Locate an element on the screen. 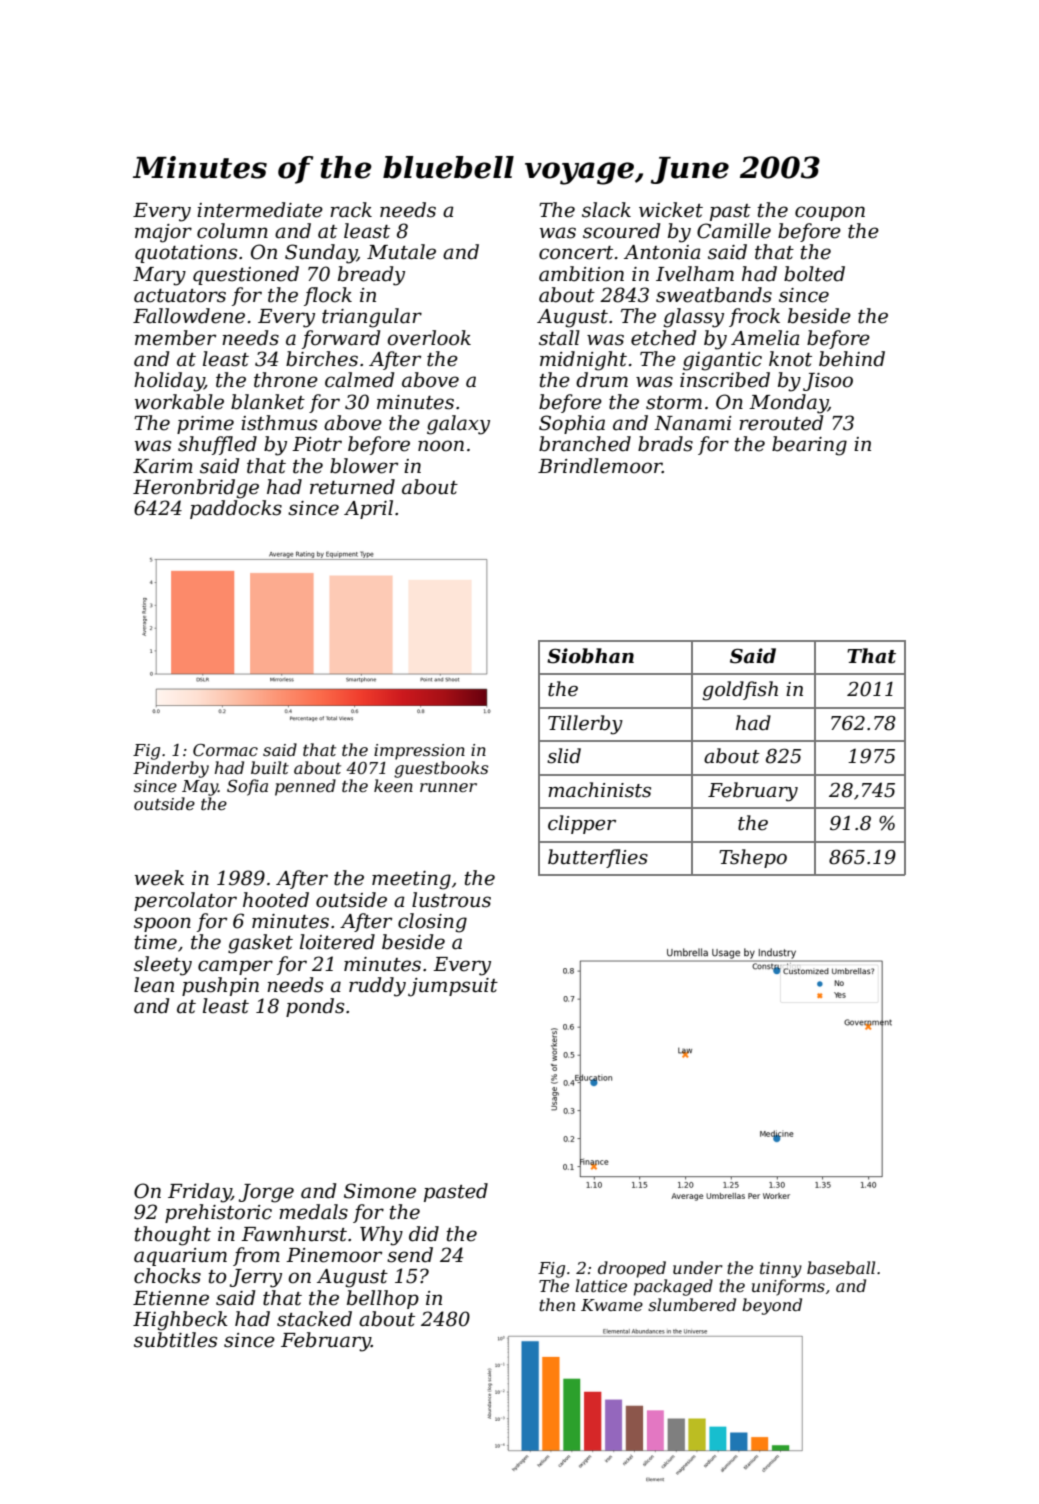 The height and width of the screenshot is (1504, 1039). stacked is located at coordinates (314, 1319).
